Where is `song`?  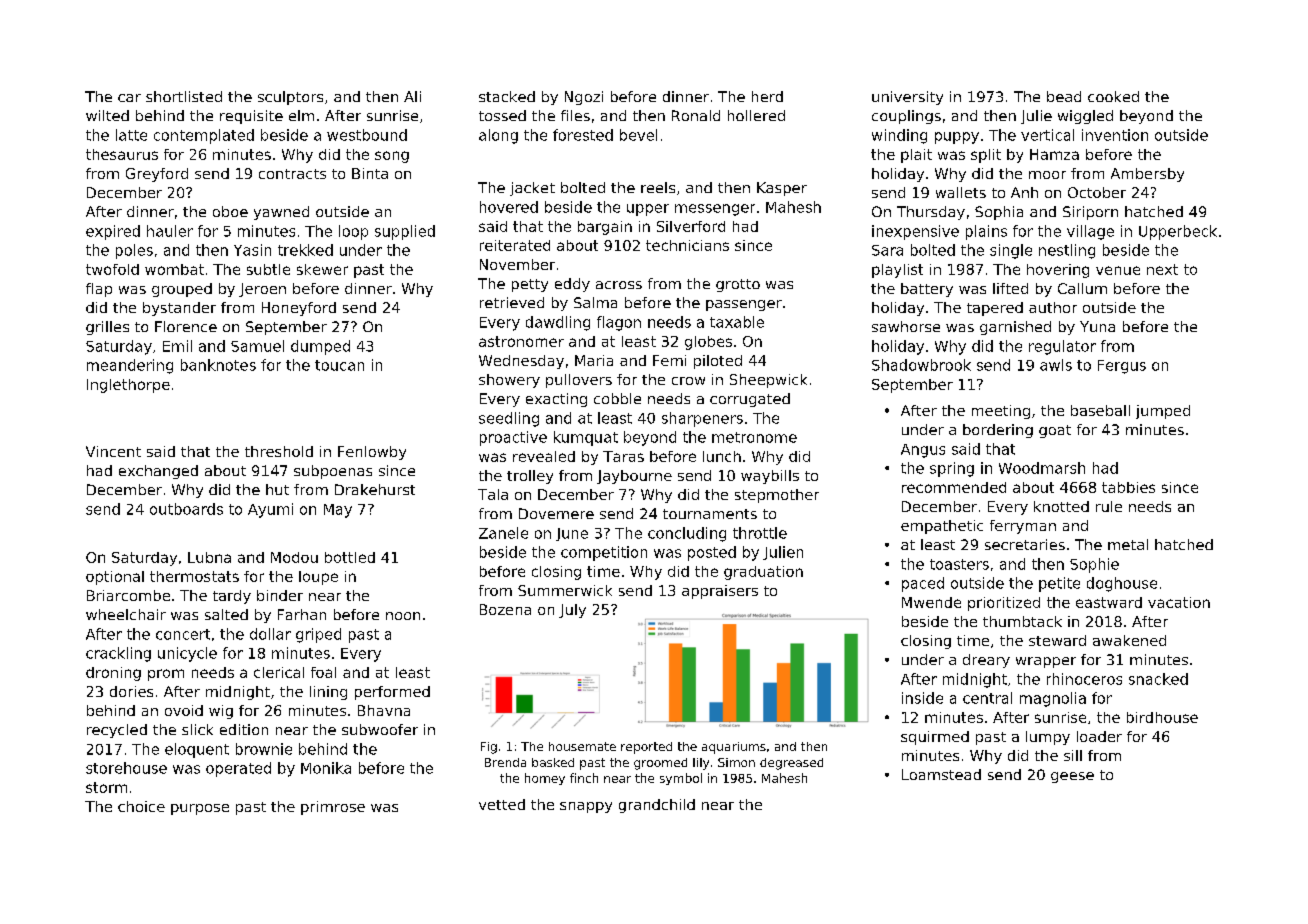 song is located at coordinates (392, 157).
